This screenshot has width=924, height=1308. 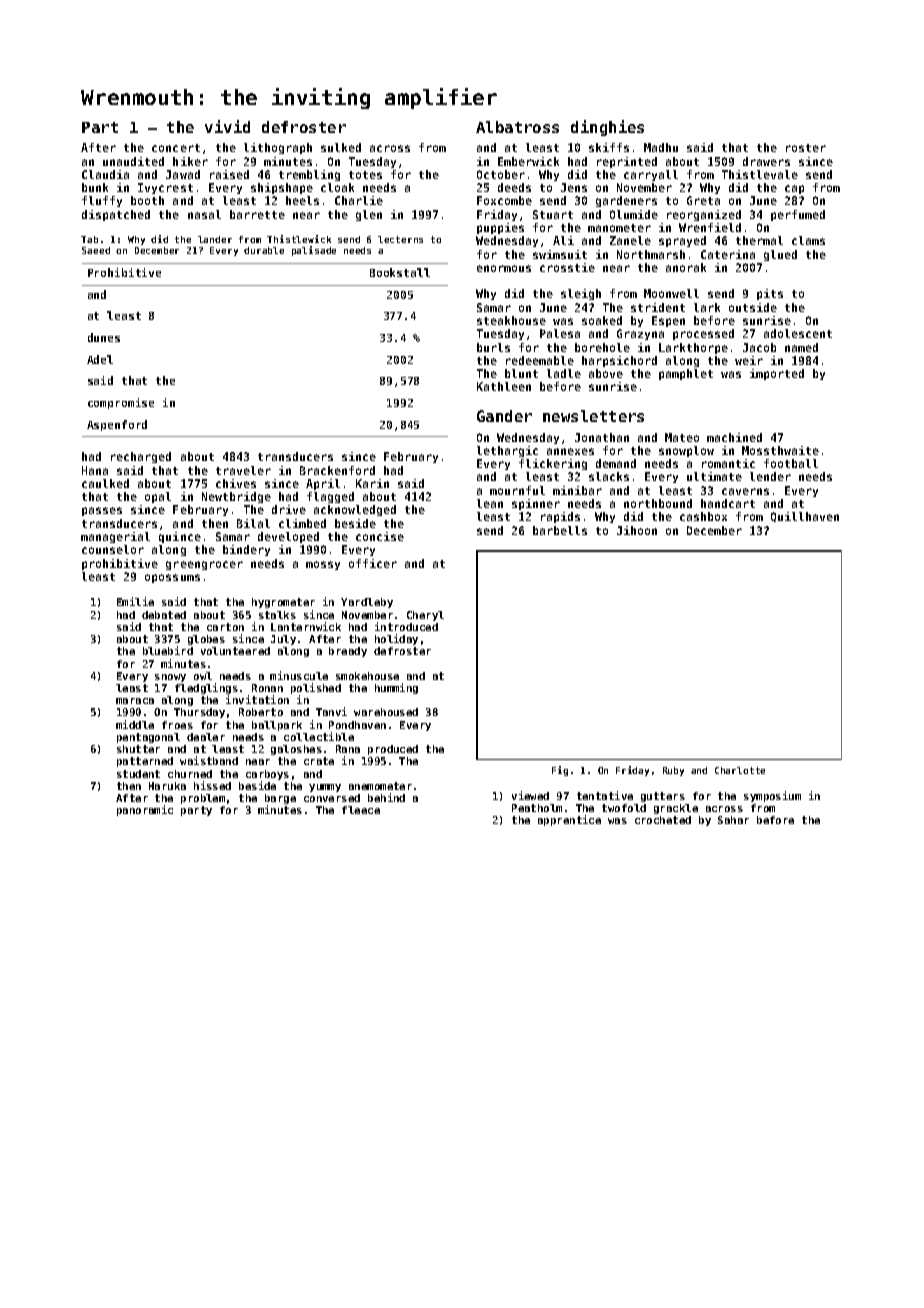 What do you see at coordinates (569, 820) in the screenshot?
I see `apprentice` at bounding box center [569, 820].
